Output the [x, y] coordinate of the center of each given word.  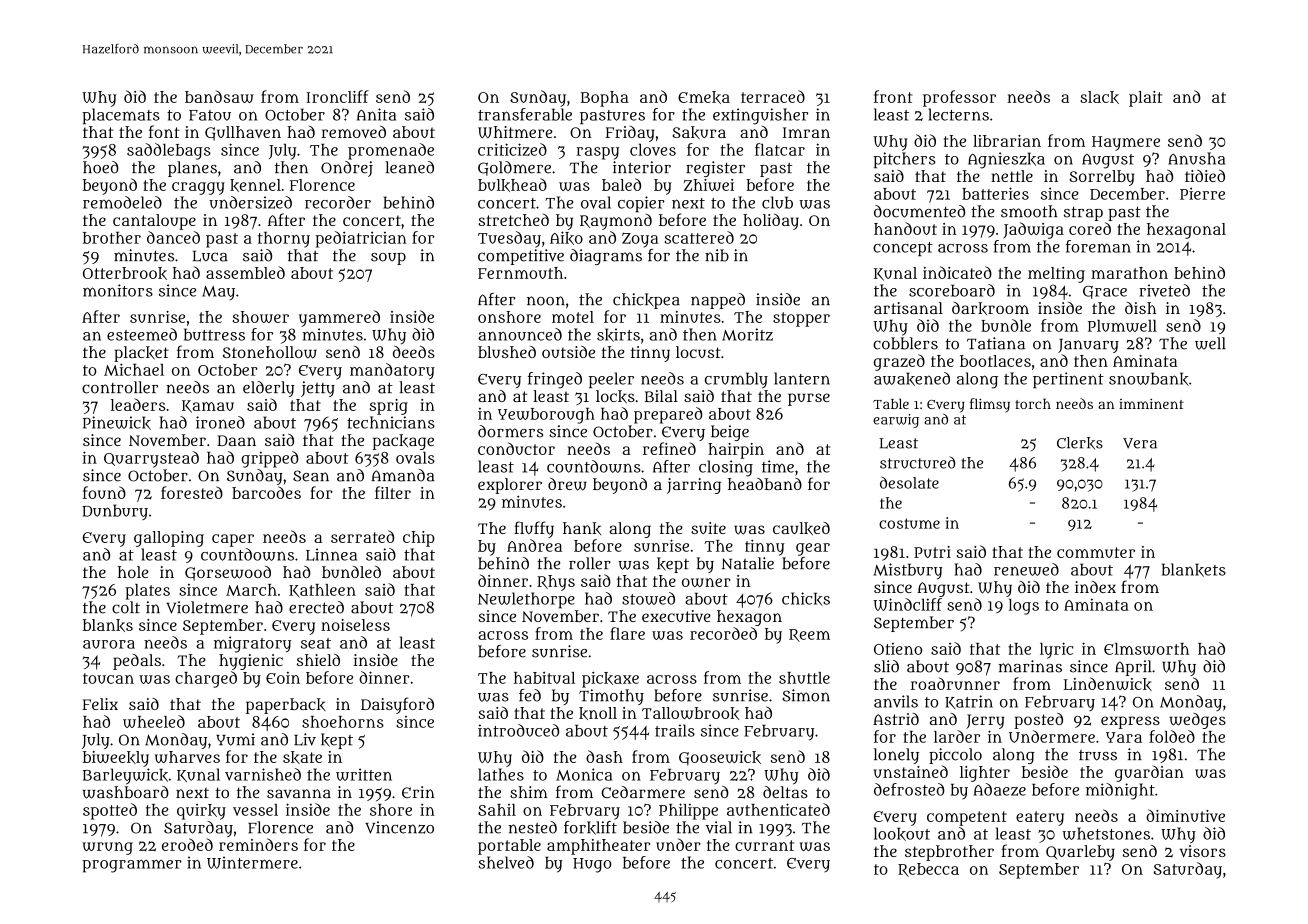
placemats [121, 116]
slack [1099, 97]
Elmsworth [1146, 649]
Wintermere [252, 862]
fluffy [534, 529]
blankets [1194, 570]
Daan [236, 440]
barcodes [266, 492]
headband [765, 484]
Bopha [605, 99]
